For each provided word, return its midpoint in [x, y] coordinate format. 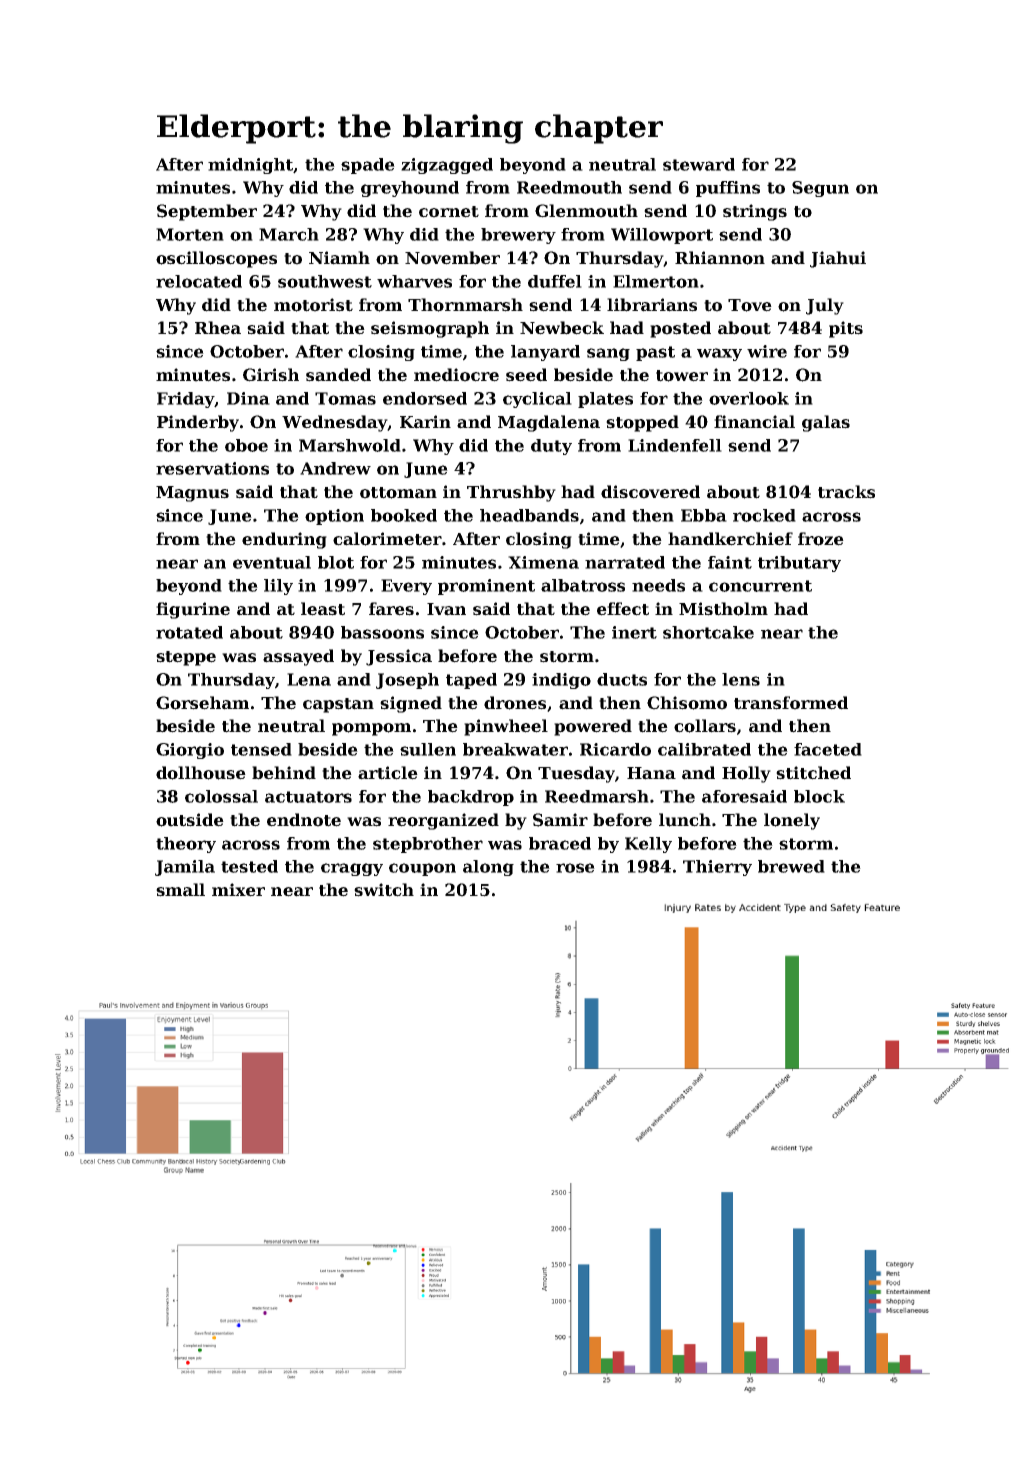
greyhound [410, 189]
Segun [820, 189]
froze [821, 539]
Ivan [446, 609]
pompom [371, 729]
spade [368, 166]
